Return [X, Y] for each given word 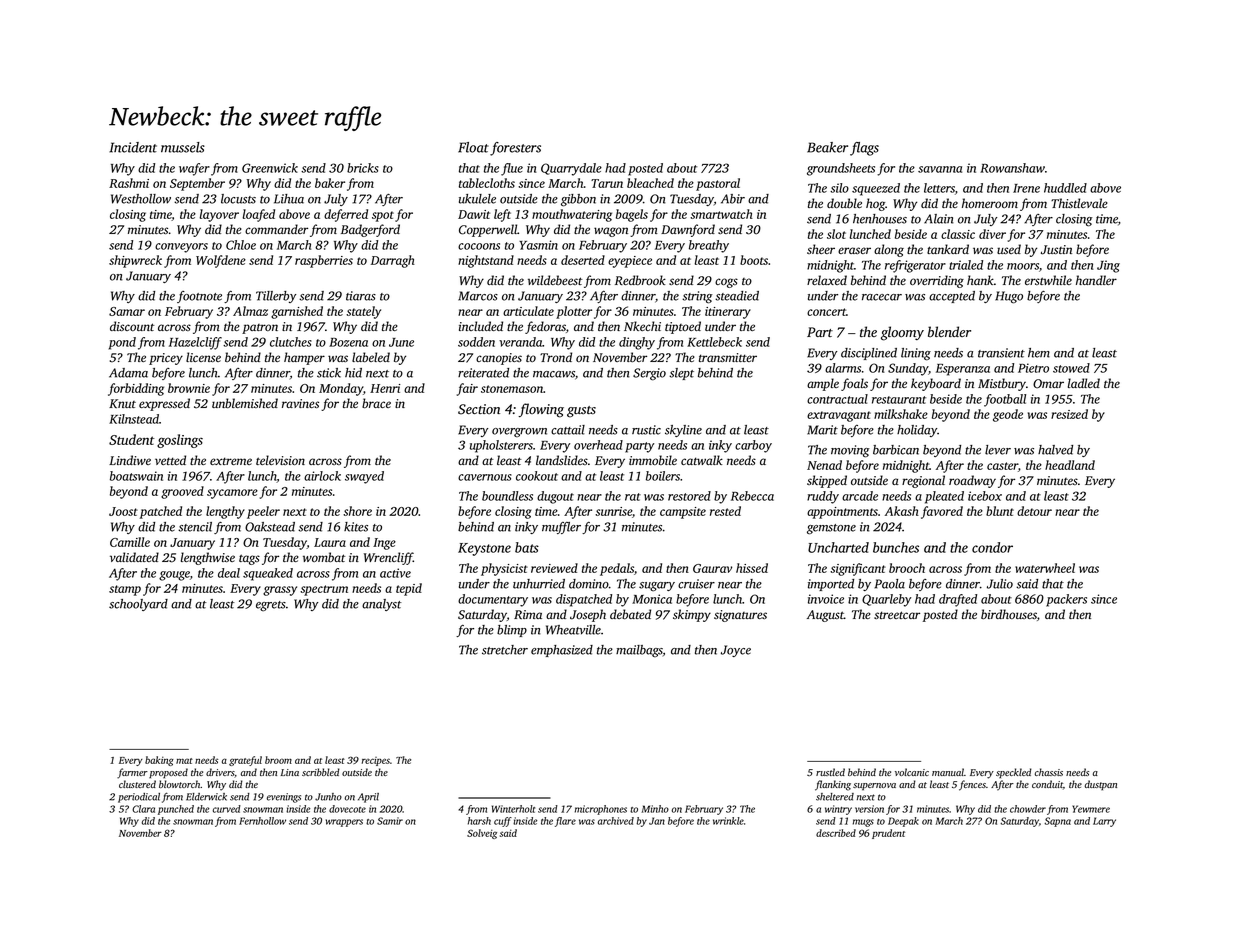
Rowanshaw [1012, 168]
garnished [297, 312]
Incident [133, 147]
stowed [1071, 368]
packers [1066, 600]
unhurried [539, 584]
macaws [554, 374]
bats [527, 547]
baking [159, 761]
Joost [123, 511]
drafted [958, 600]
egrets [271, 606]
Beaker [827, 147]
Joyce [736, 651]
